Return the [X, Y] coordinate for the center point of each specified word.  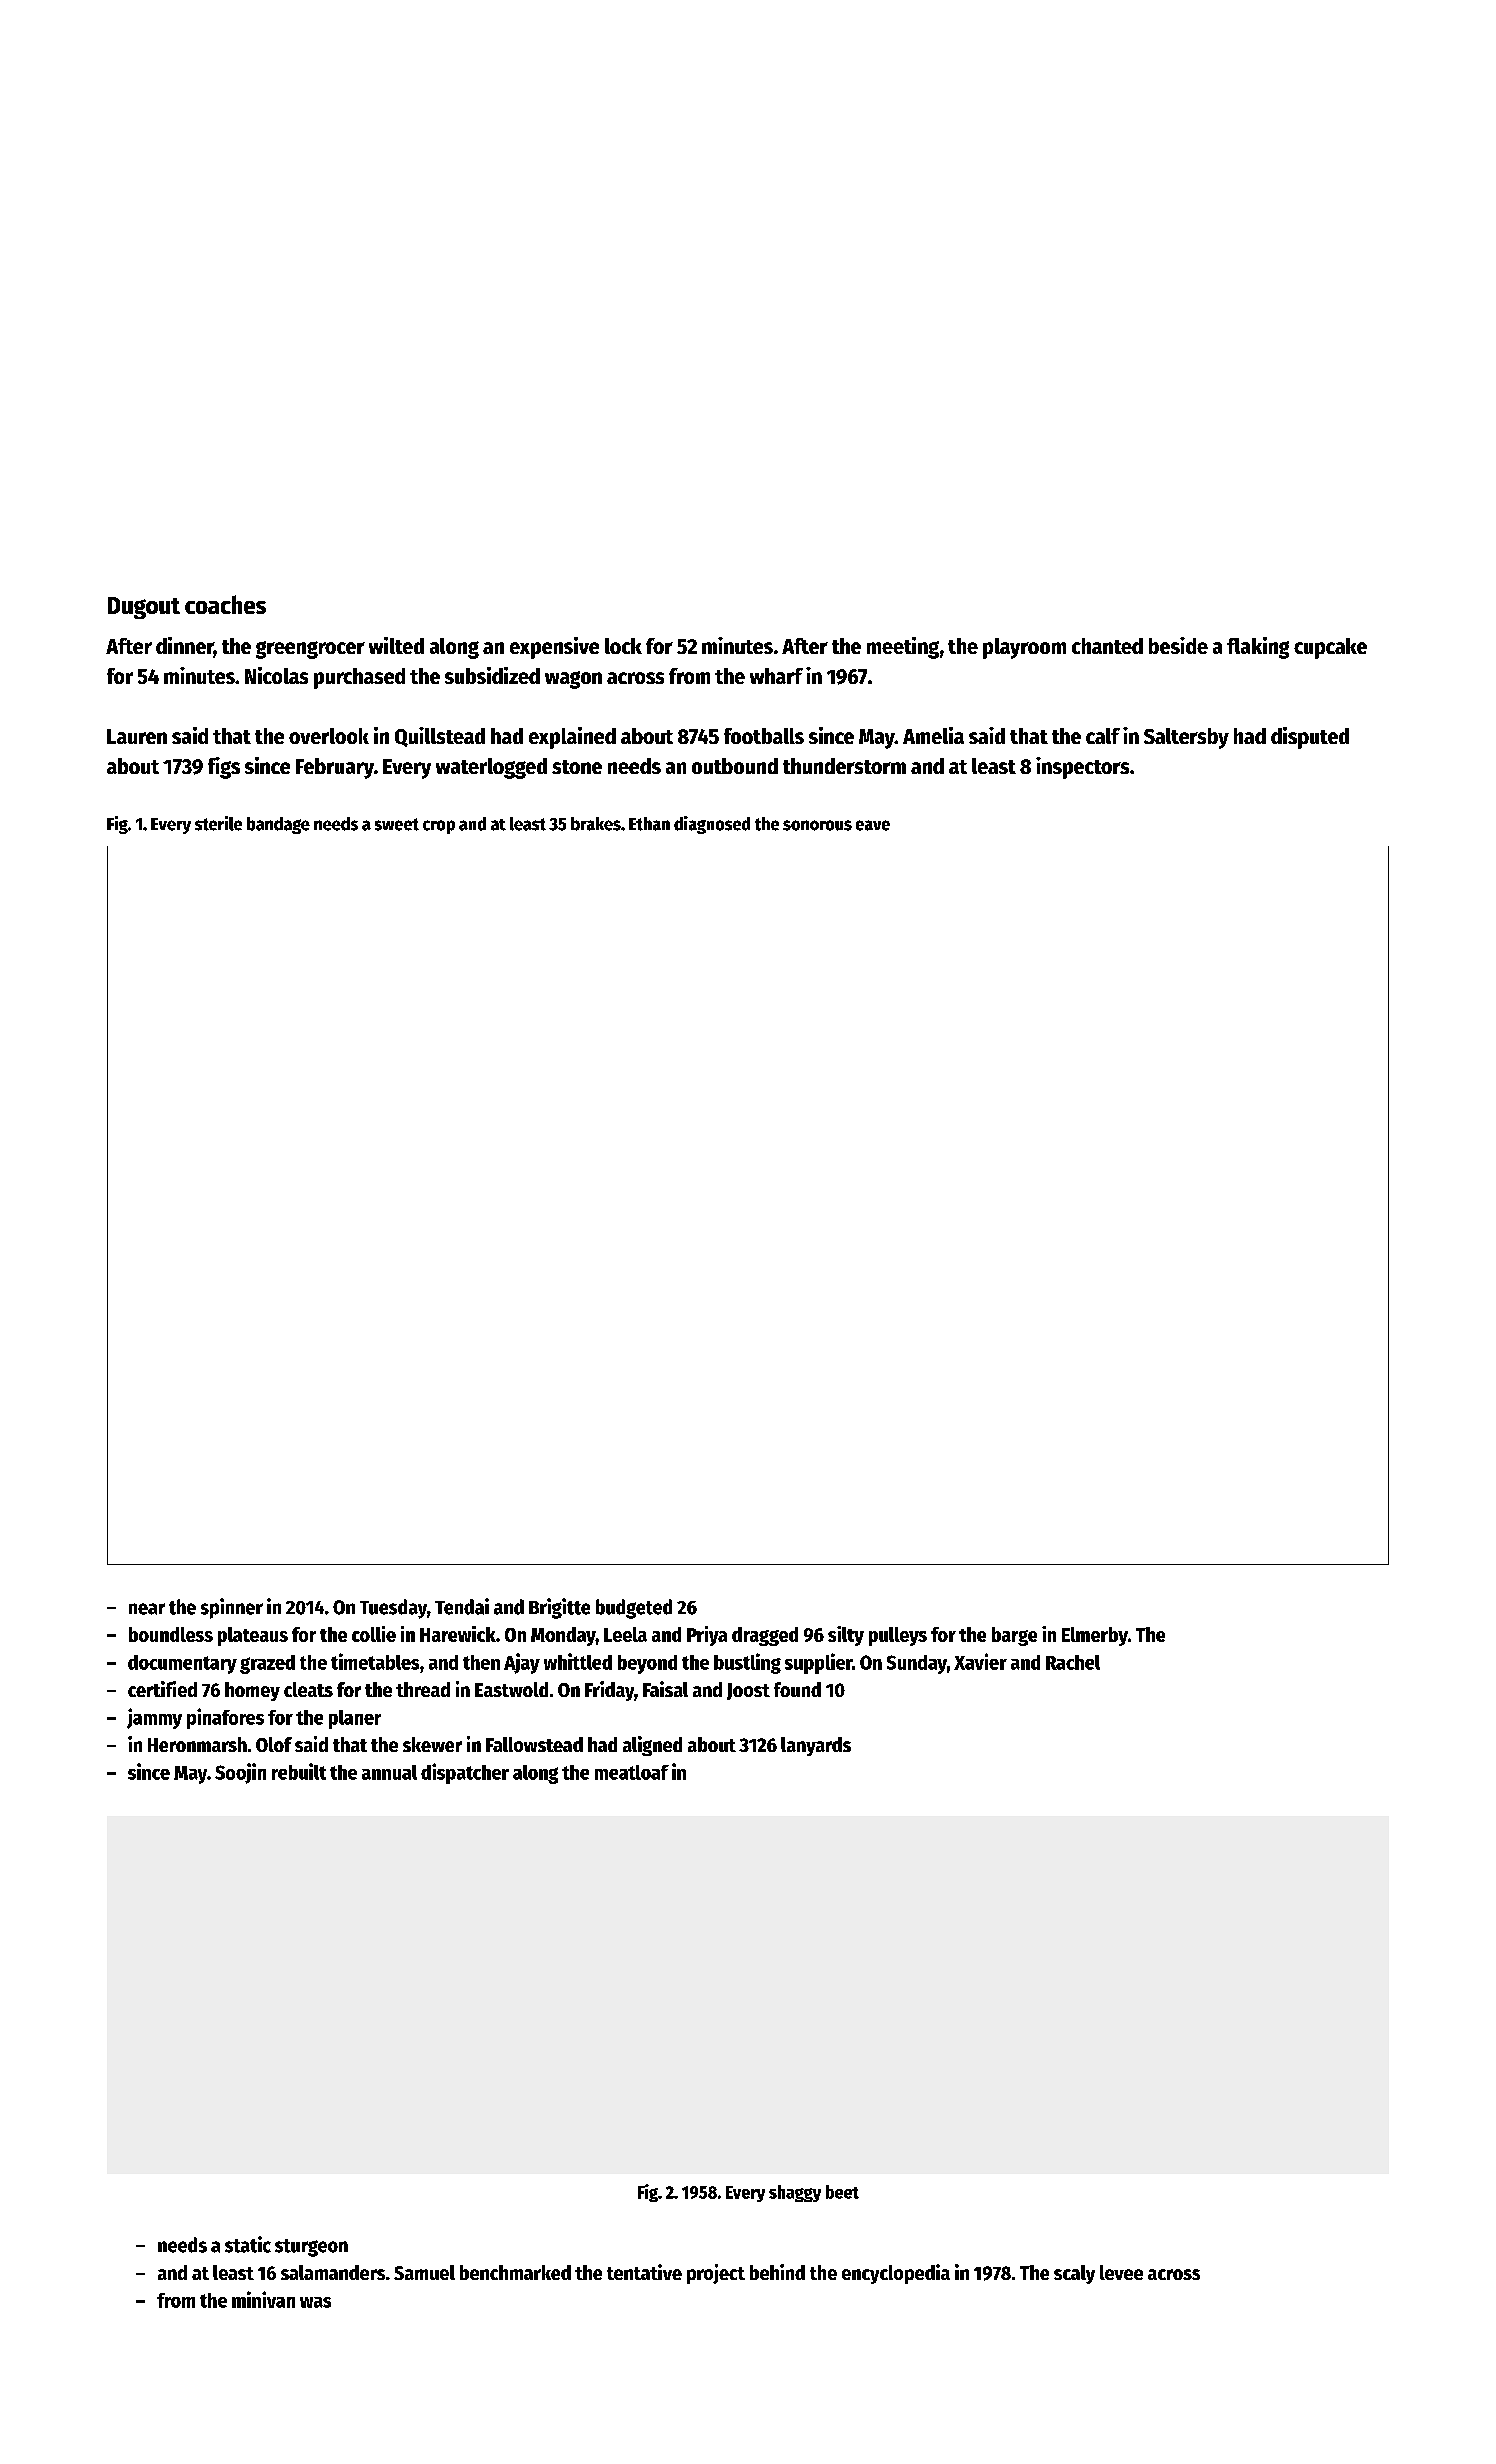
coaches [225, 604]
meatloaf [632, 1772]
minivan [263, 2299]
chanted [1107, 646]
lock [623, 646]
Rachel [1073, 1662]
